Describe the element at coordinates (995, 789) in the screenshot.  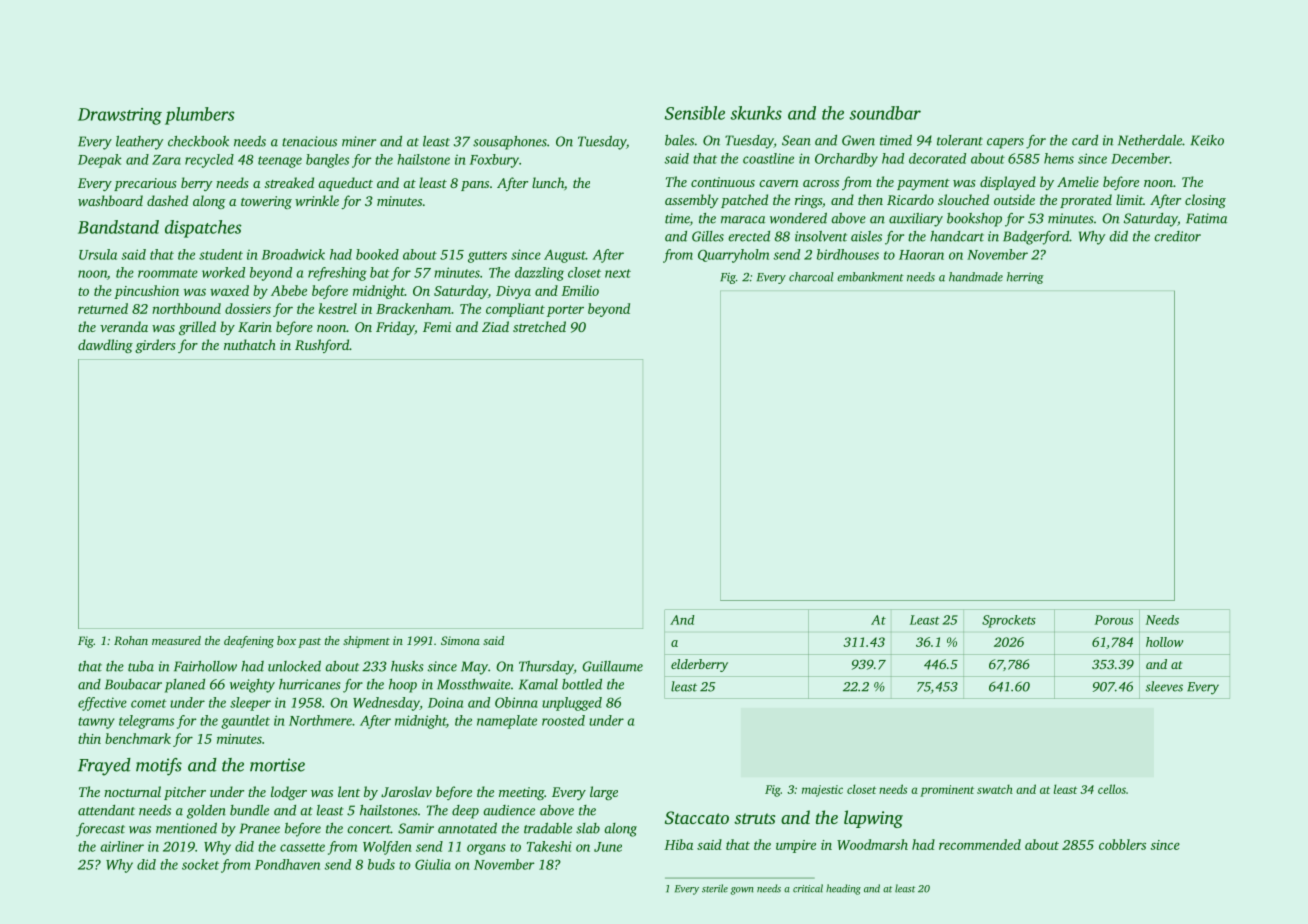
I see `swatch` at that location.
